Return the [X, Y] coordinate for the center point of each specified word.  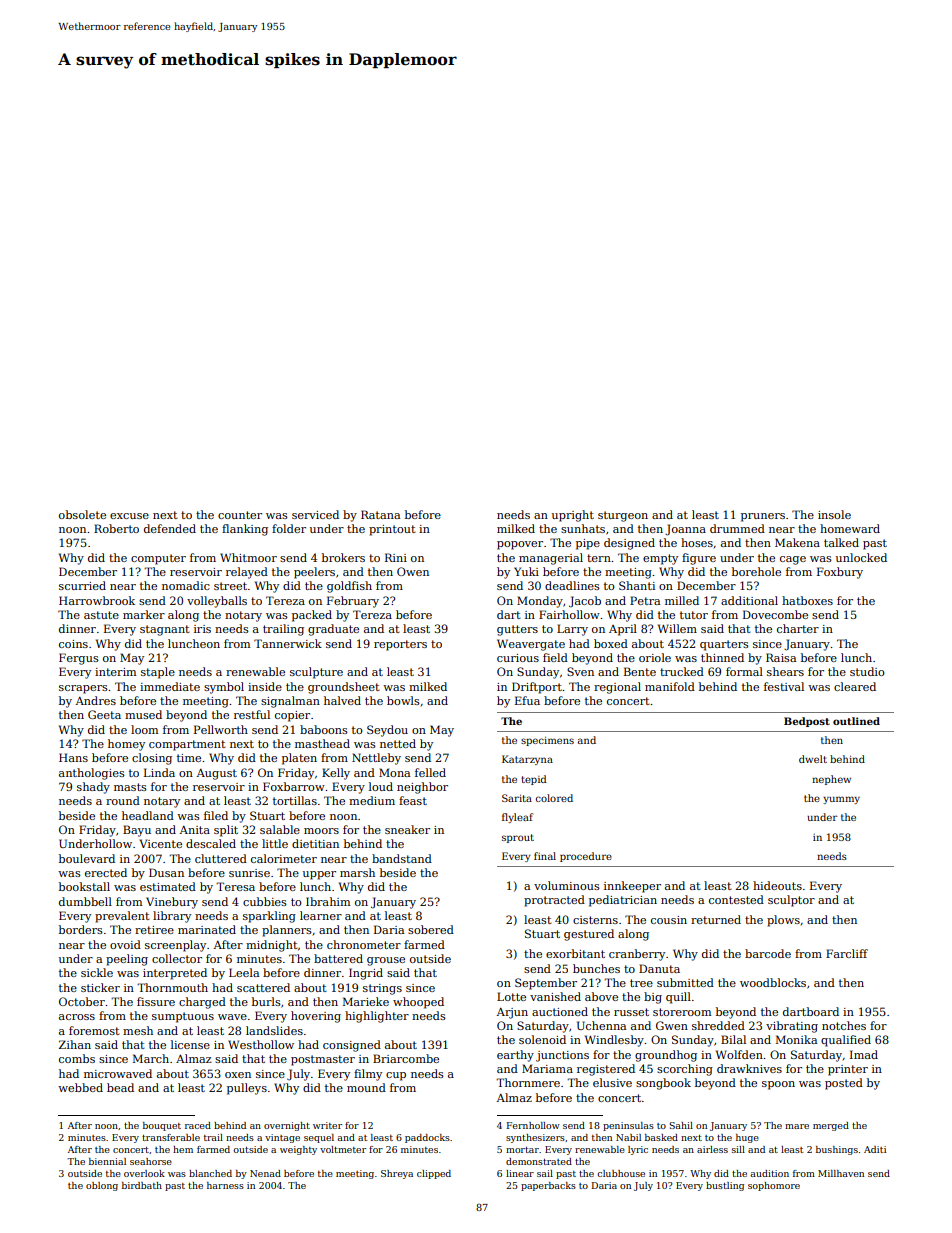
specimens [547, 741]
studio [867, 671]
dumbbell [85, 901]
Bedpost [807, 722]
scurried [82, 585]
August [217, 774]
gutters [517, 630]
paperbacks [548, 1186]
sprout [518, 838]
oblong [102, 1186]
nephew [831, 780]
